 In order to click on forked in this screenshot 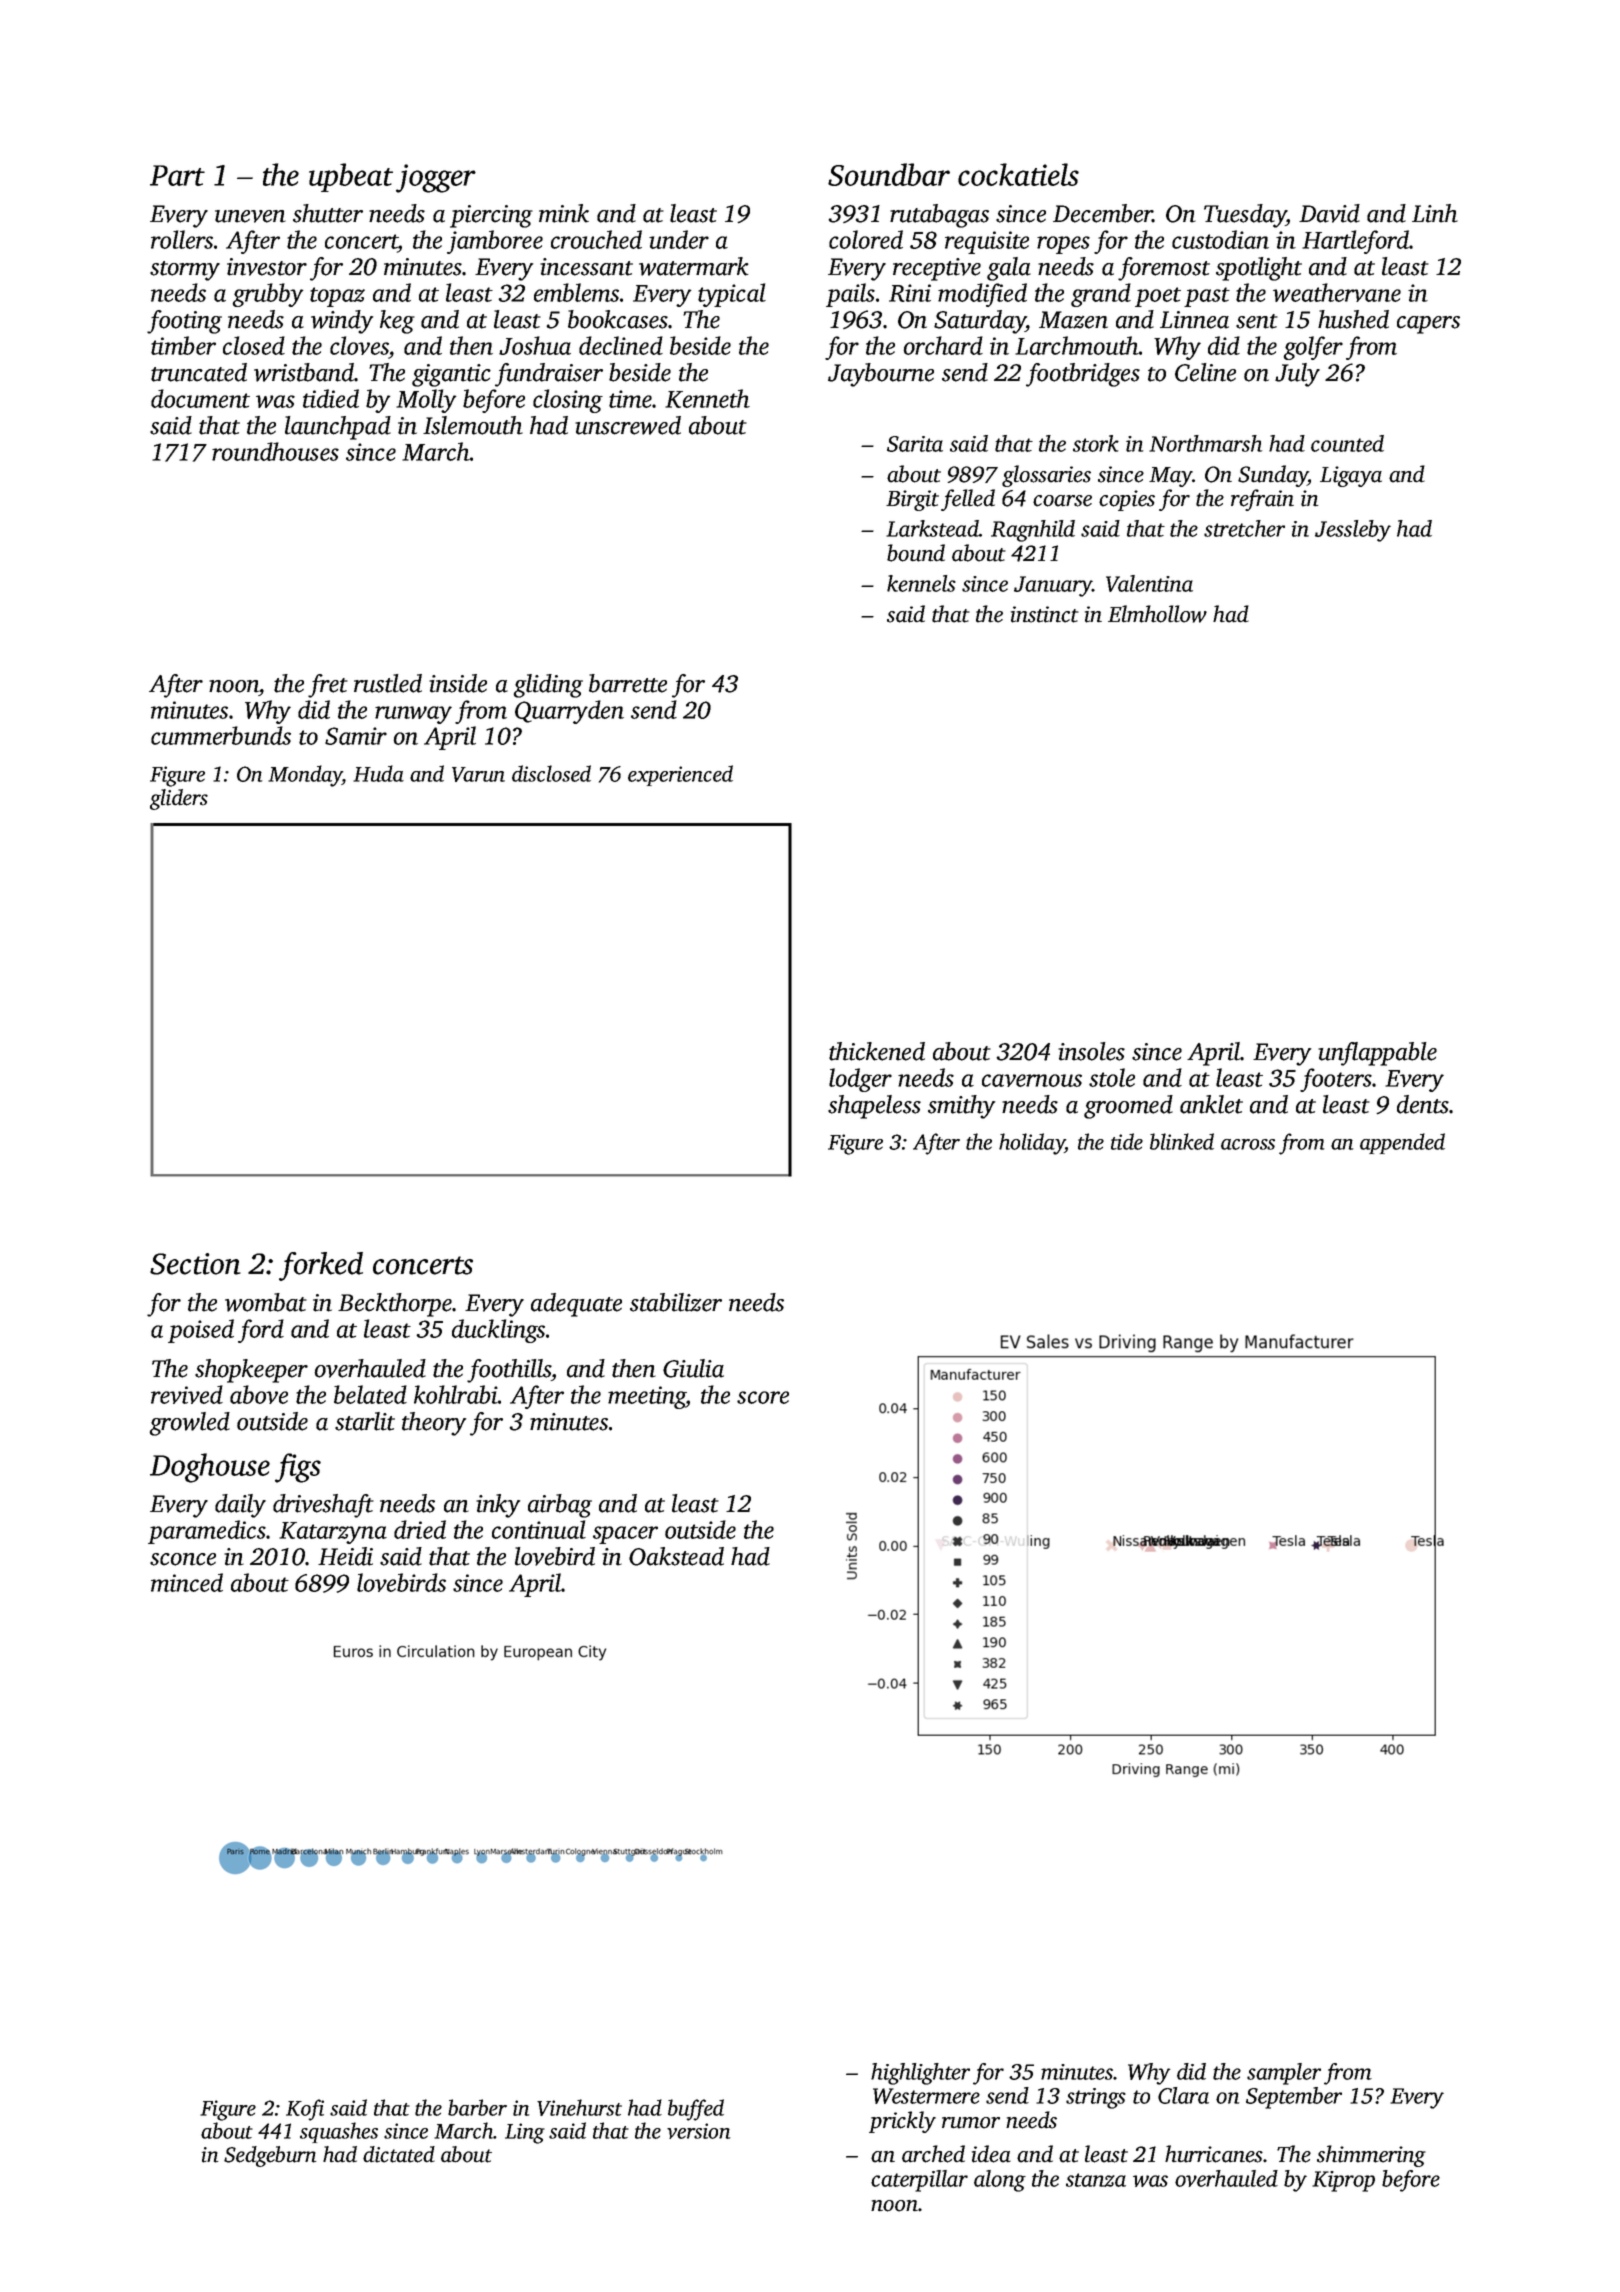, I will do `click(321, 1266)`.
